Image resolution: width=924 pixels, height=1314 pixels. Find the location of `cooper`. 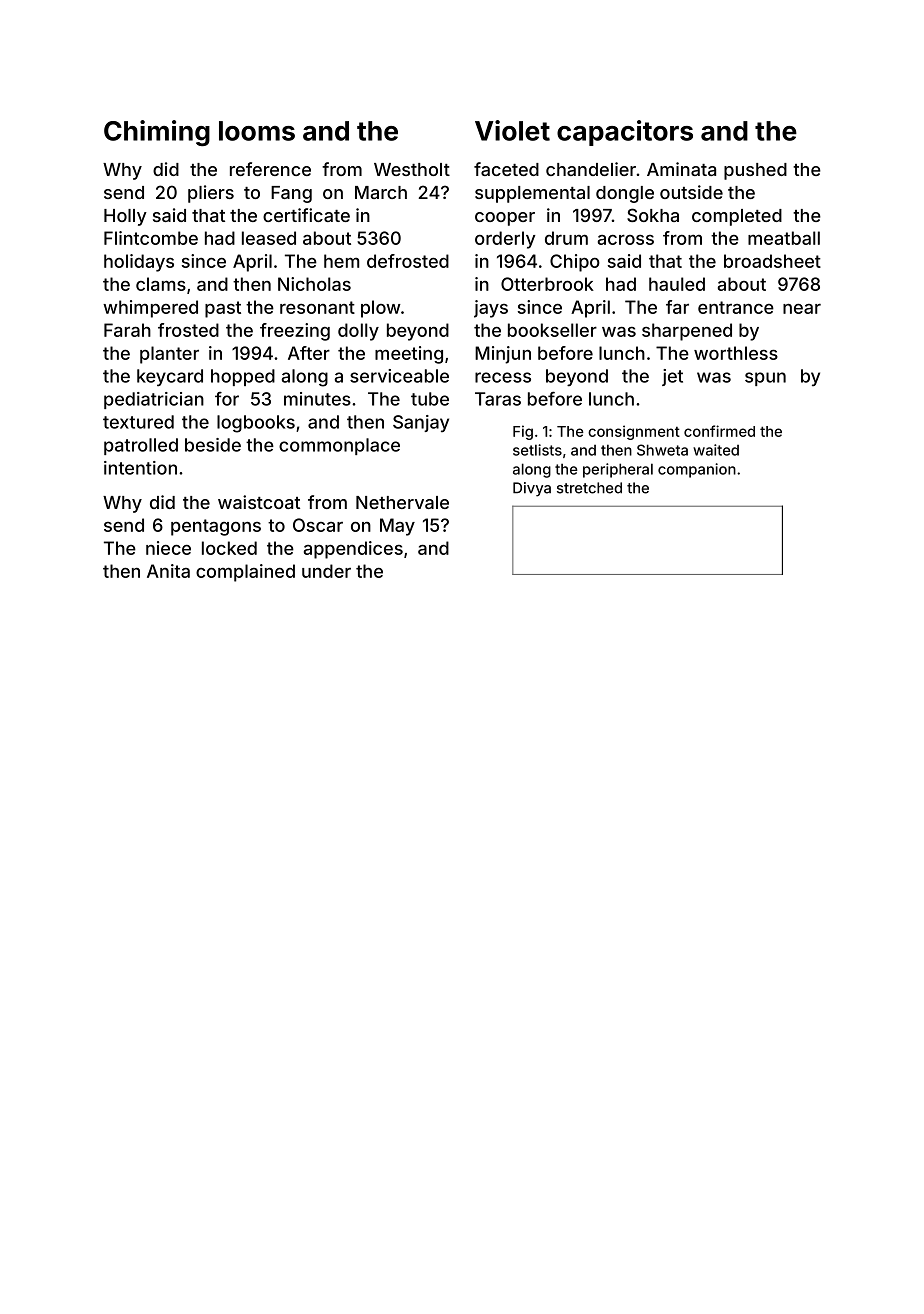

cooper is located at coordinates (505, 219).
